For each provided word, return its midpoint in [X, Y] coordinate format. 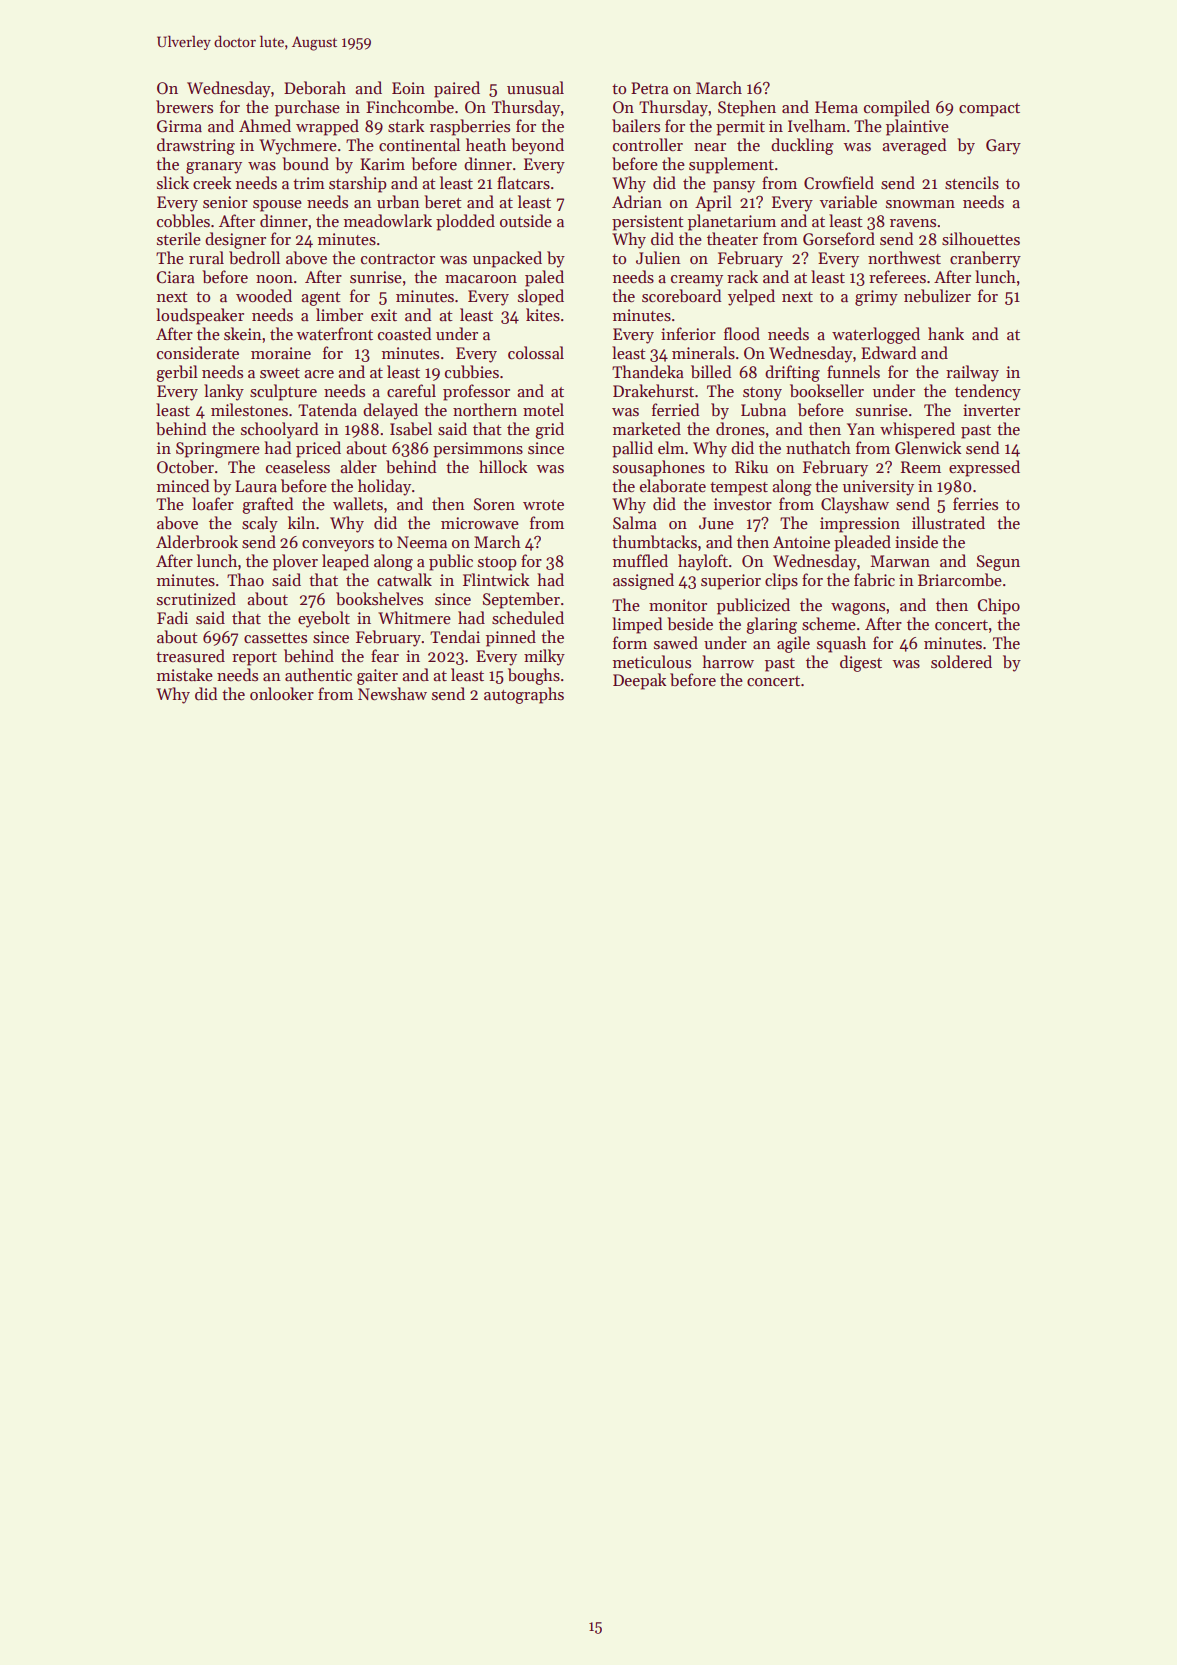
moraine [281, 353]
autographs [524, 695]
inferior [688, 333]
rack [742, 276]
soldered [961, 662]
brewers [184, 107]
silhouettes [981, 239]
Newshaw [392, 694]
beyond [537, 146]
